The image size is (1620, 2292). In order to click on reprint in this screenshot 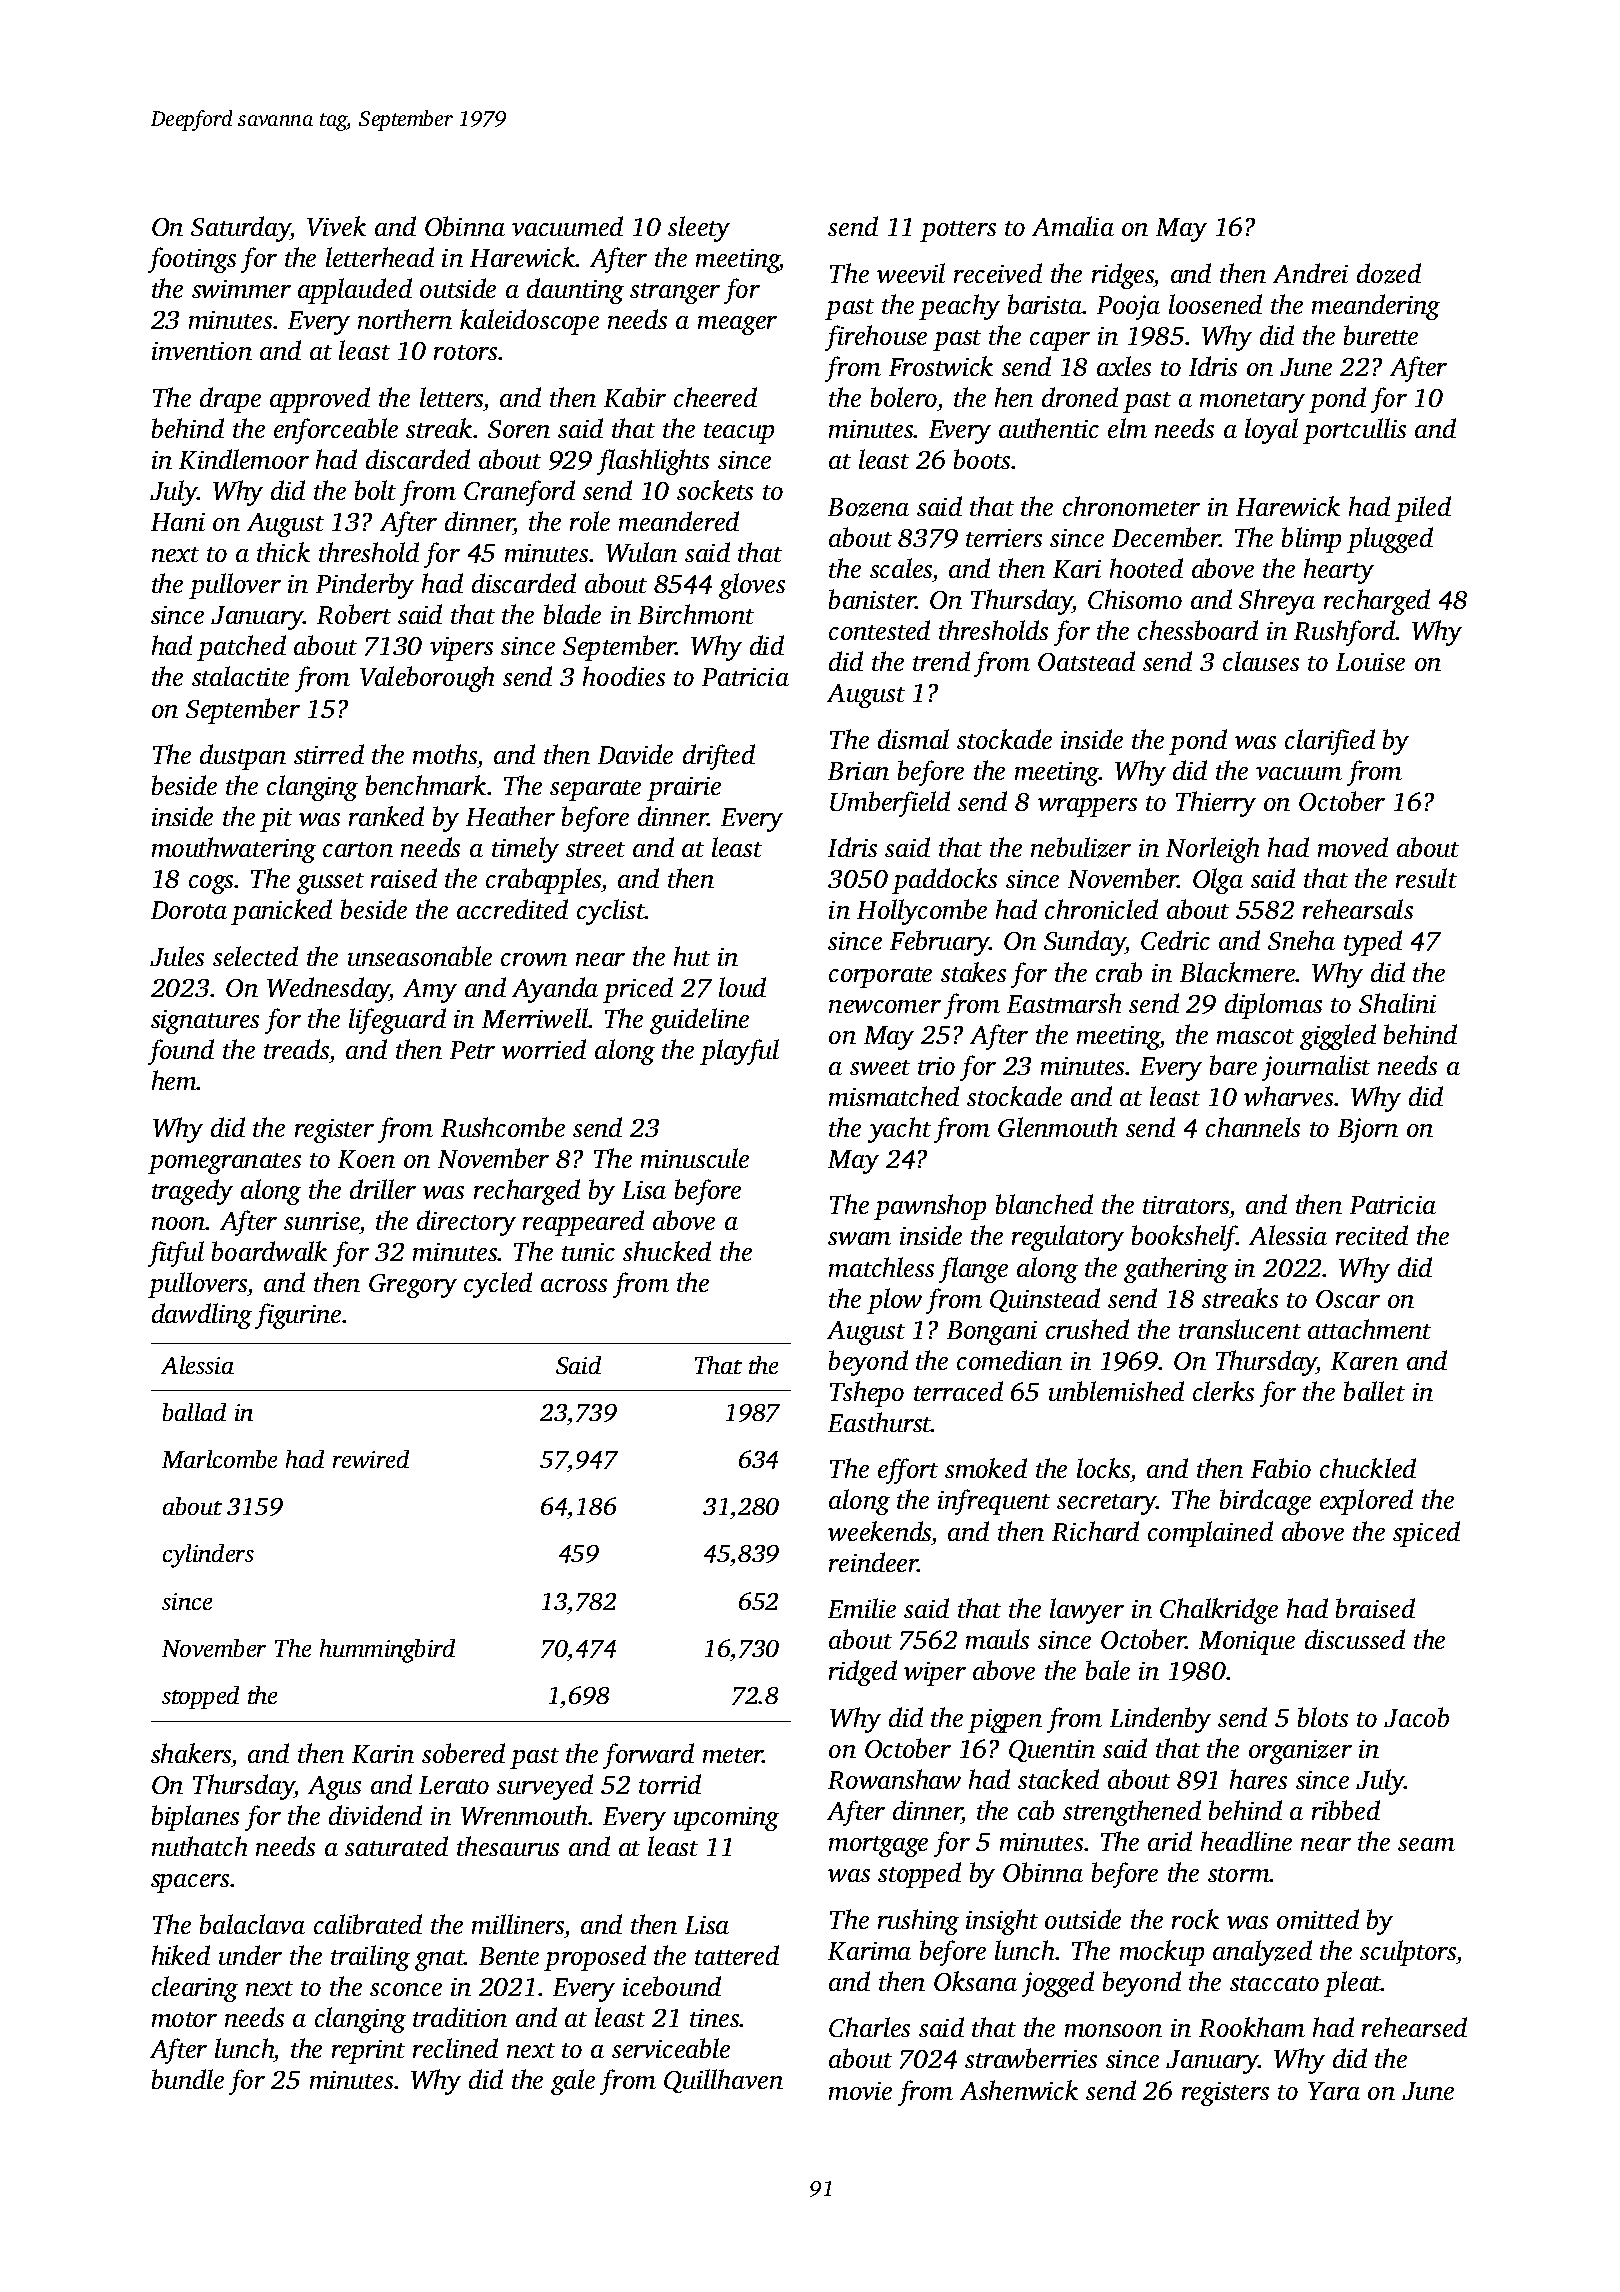, I will do `click(368, 2052)`.
